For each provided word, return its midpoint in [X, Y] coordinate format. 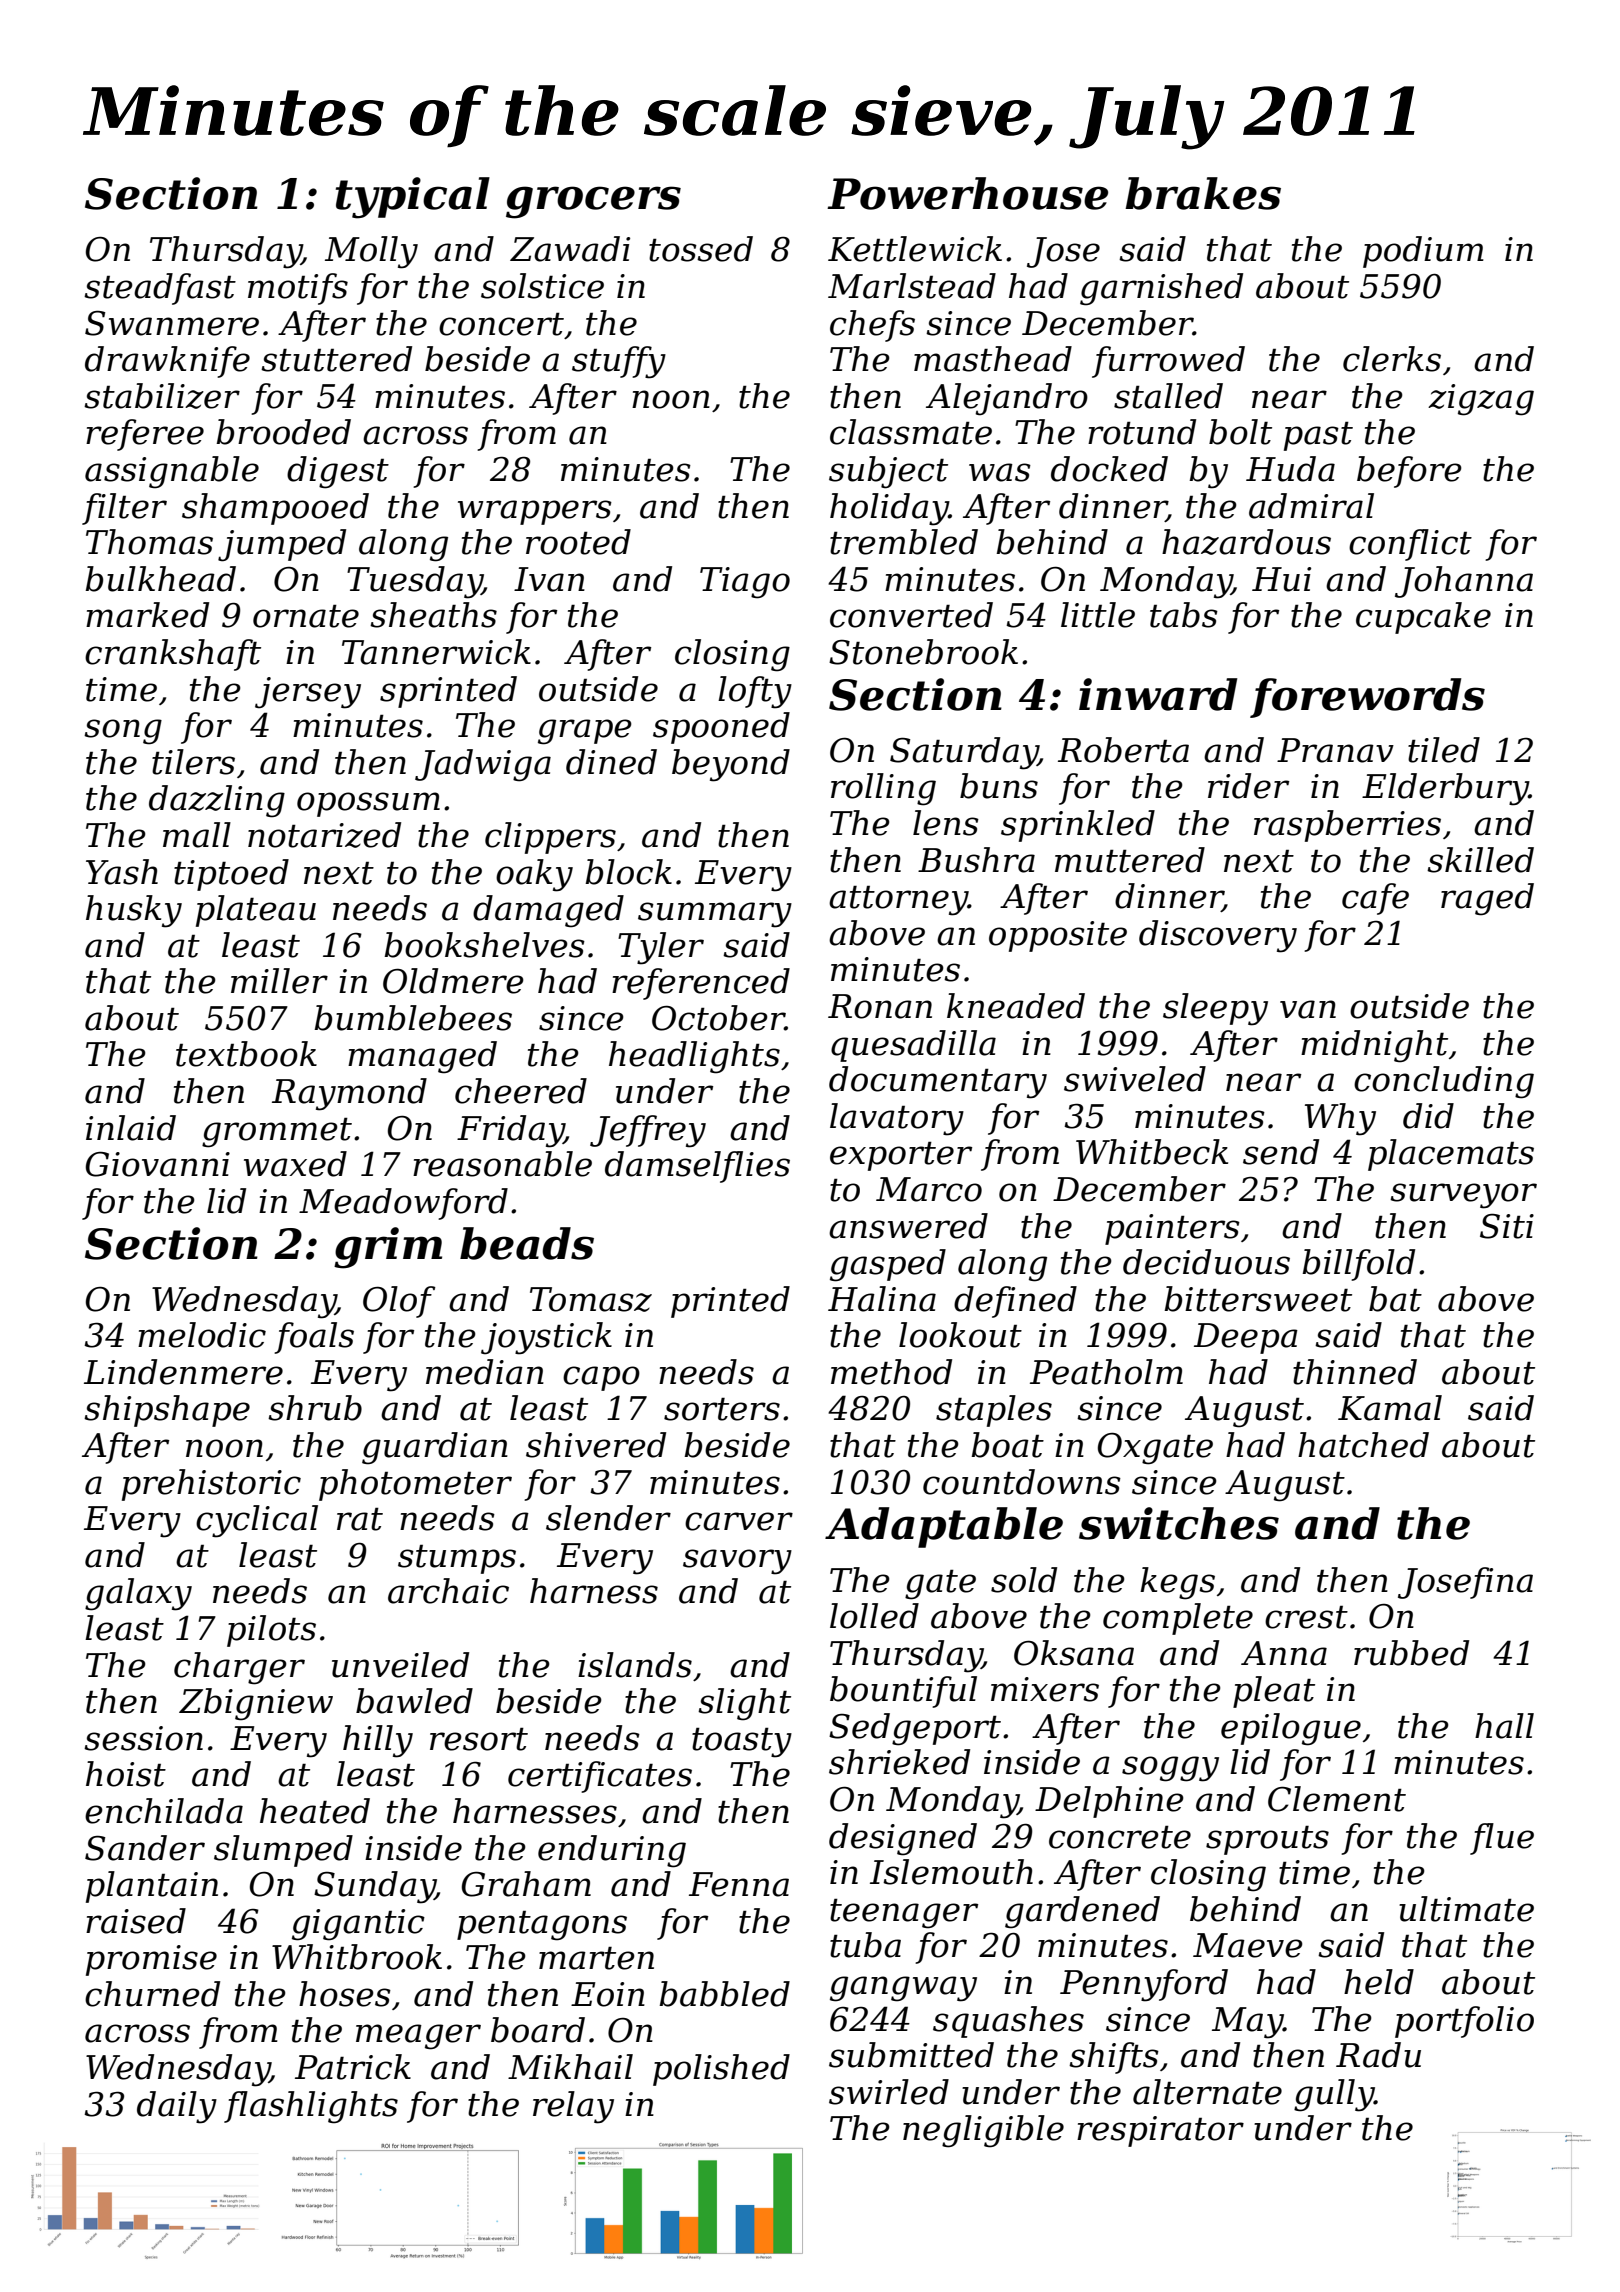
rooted [578, 542]
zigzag [1481, 400]
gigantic [358, 1925]
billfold [1358, 1265]
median [485, 1372]
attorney [898, 900]
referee [145, 435]
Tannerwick [436, 652]
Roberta [1123, 750]
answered [908, 1226]
